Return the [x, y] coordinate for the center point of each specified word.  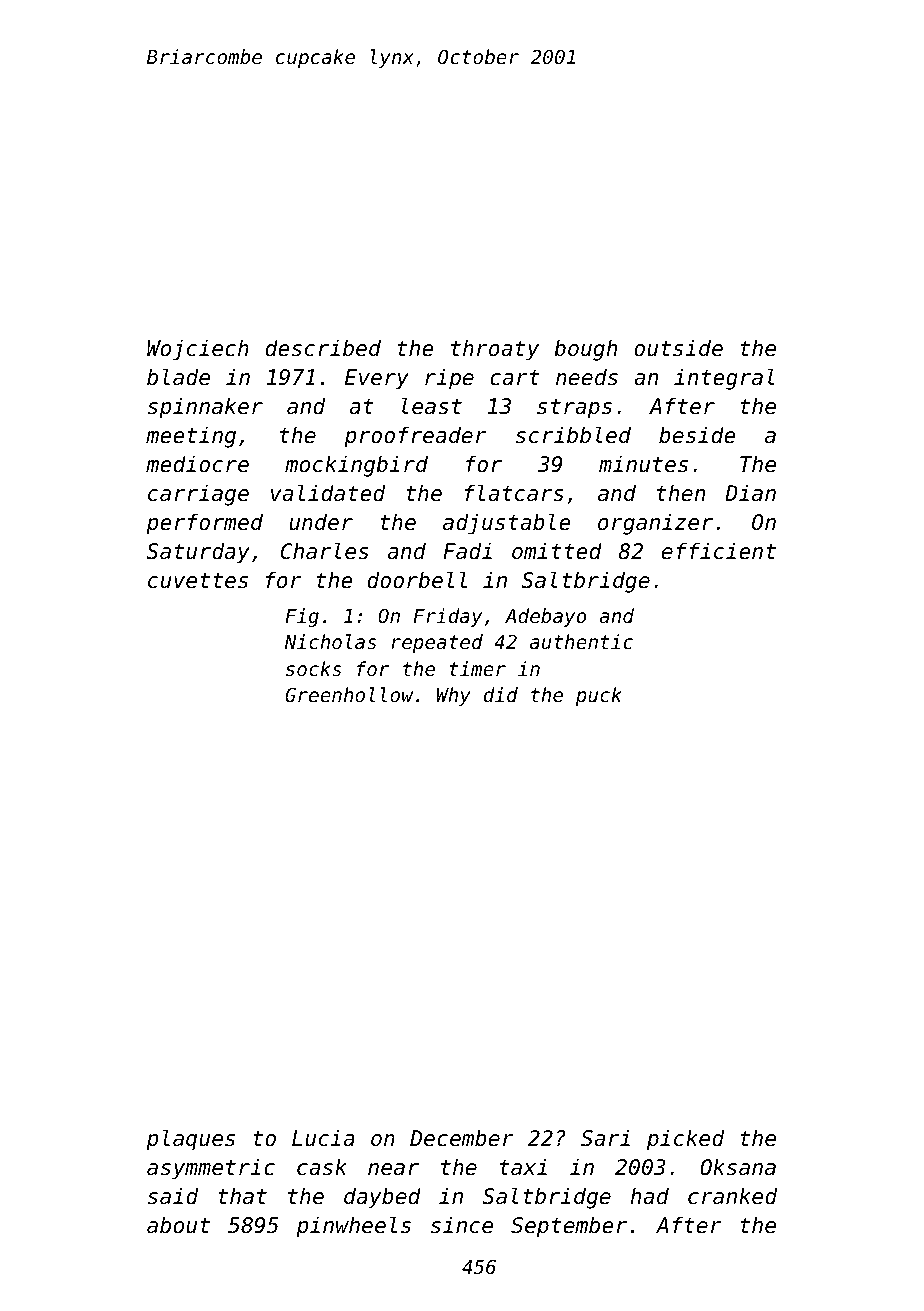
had [649, 1196]
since [462, 1225]
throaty [495, 350]
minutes [643, 464]
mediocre [197, 464]
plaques [190, 1140]
